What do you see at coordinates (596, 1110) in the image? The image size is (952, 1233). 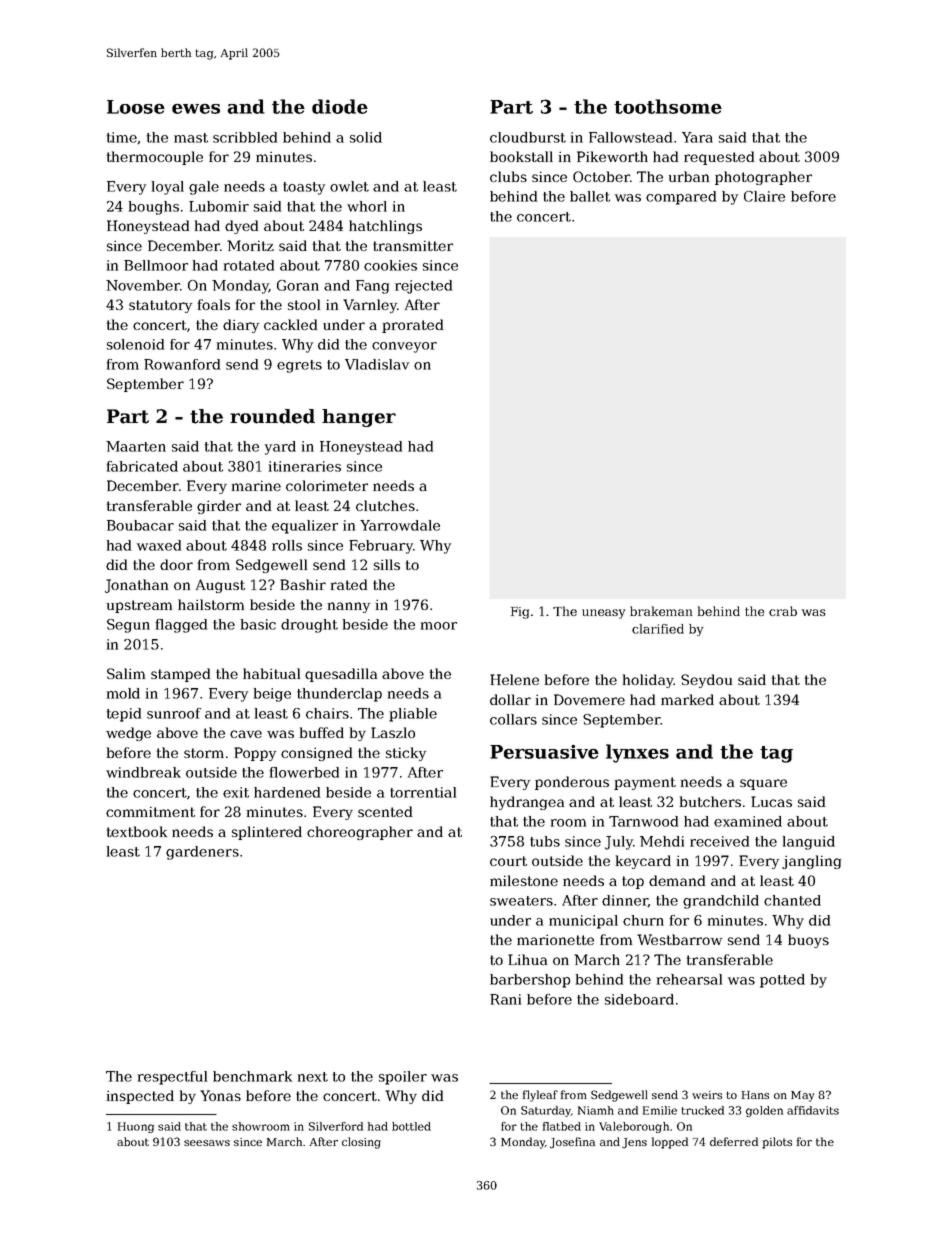 I see `Niamh` at bounding box center [596, 1110].
